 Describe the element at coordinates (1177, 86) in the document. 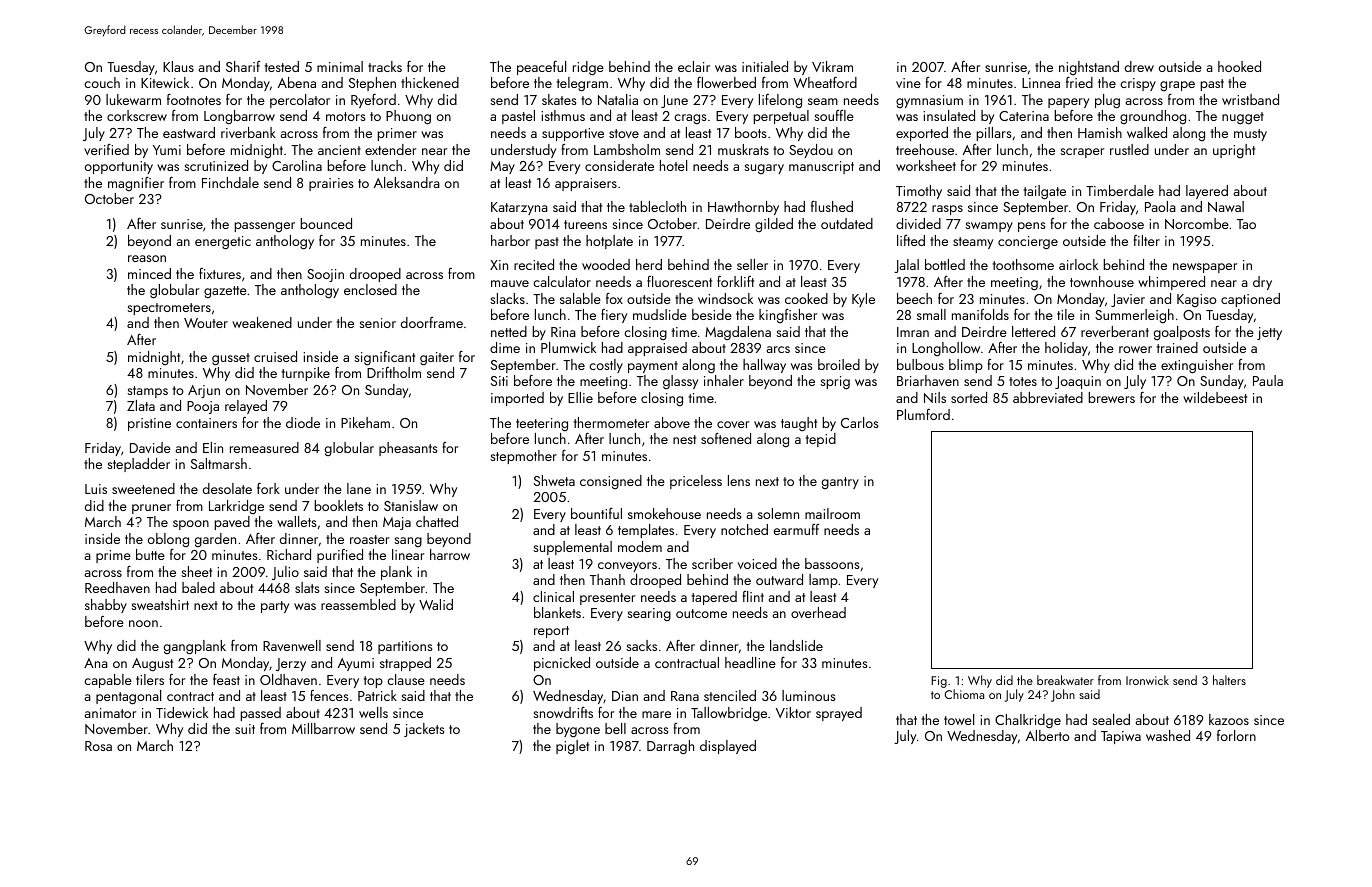

I see `grape` at that location.
